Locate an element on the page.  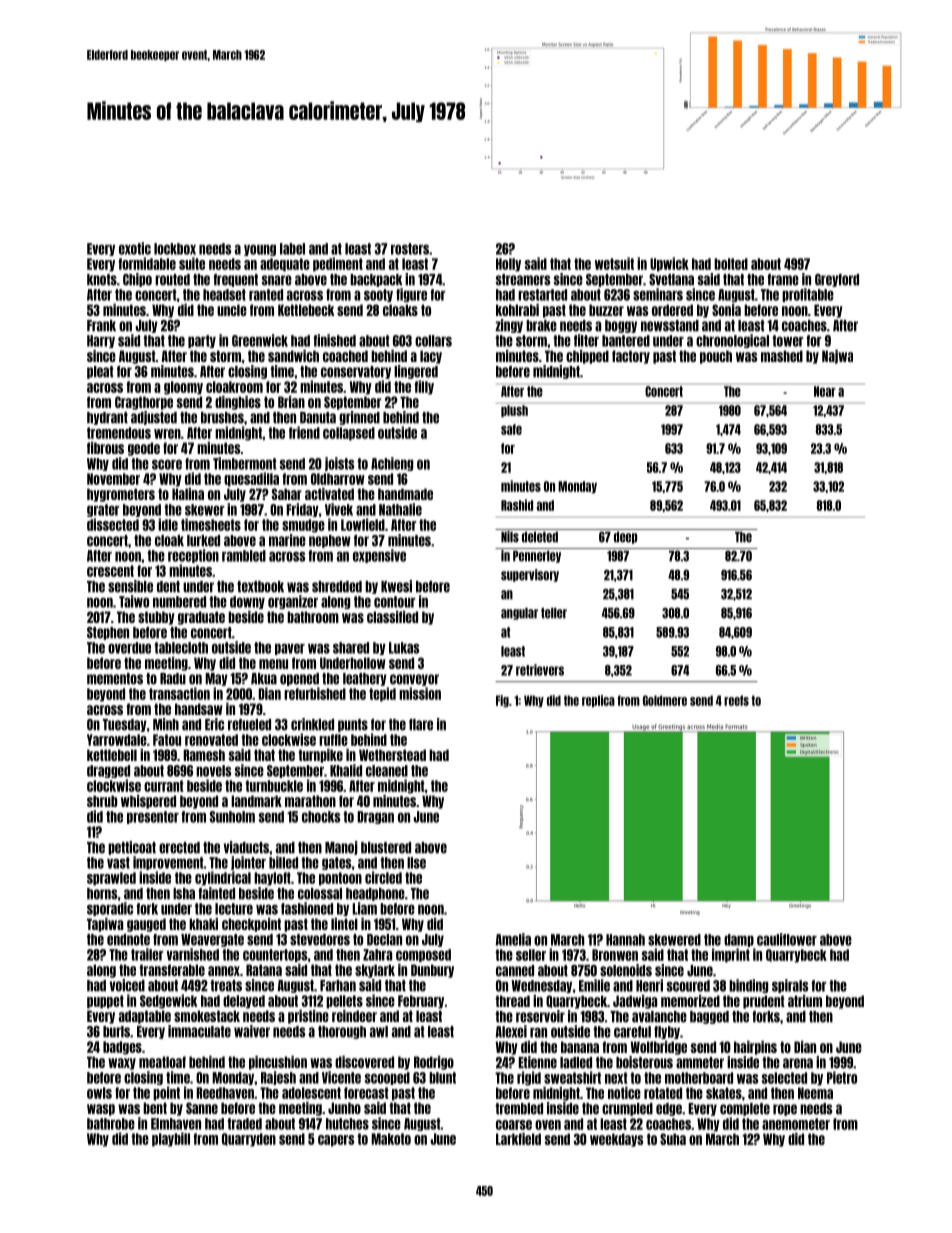
young is located at coordinates (260, 250).
